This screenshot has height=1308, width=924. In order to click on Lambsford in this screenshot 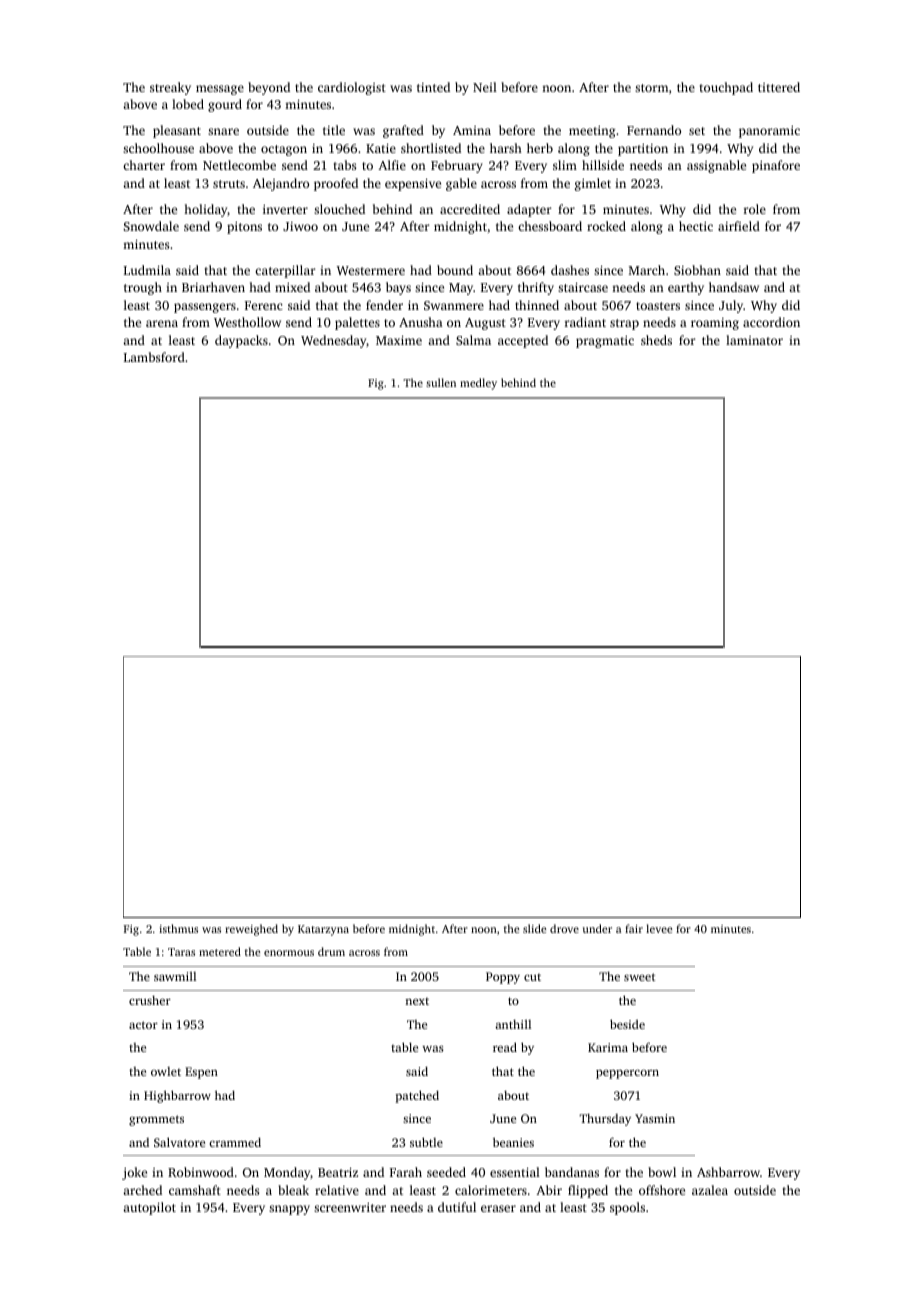, I will do `click(154, 357)`.
